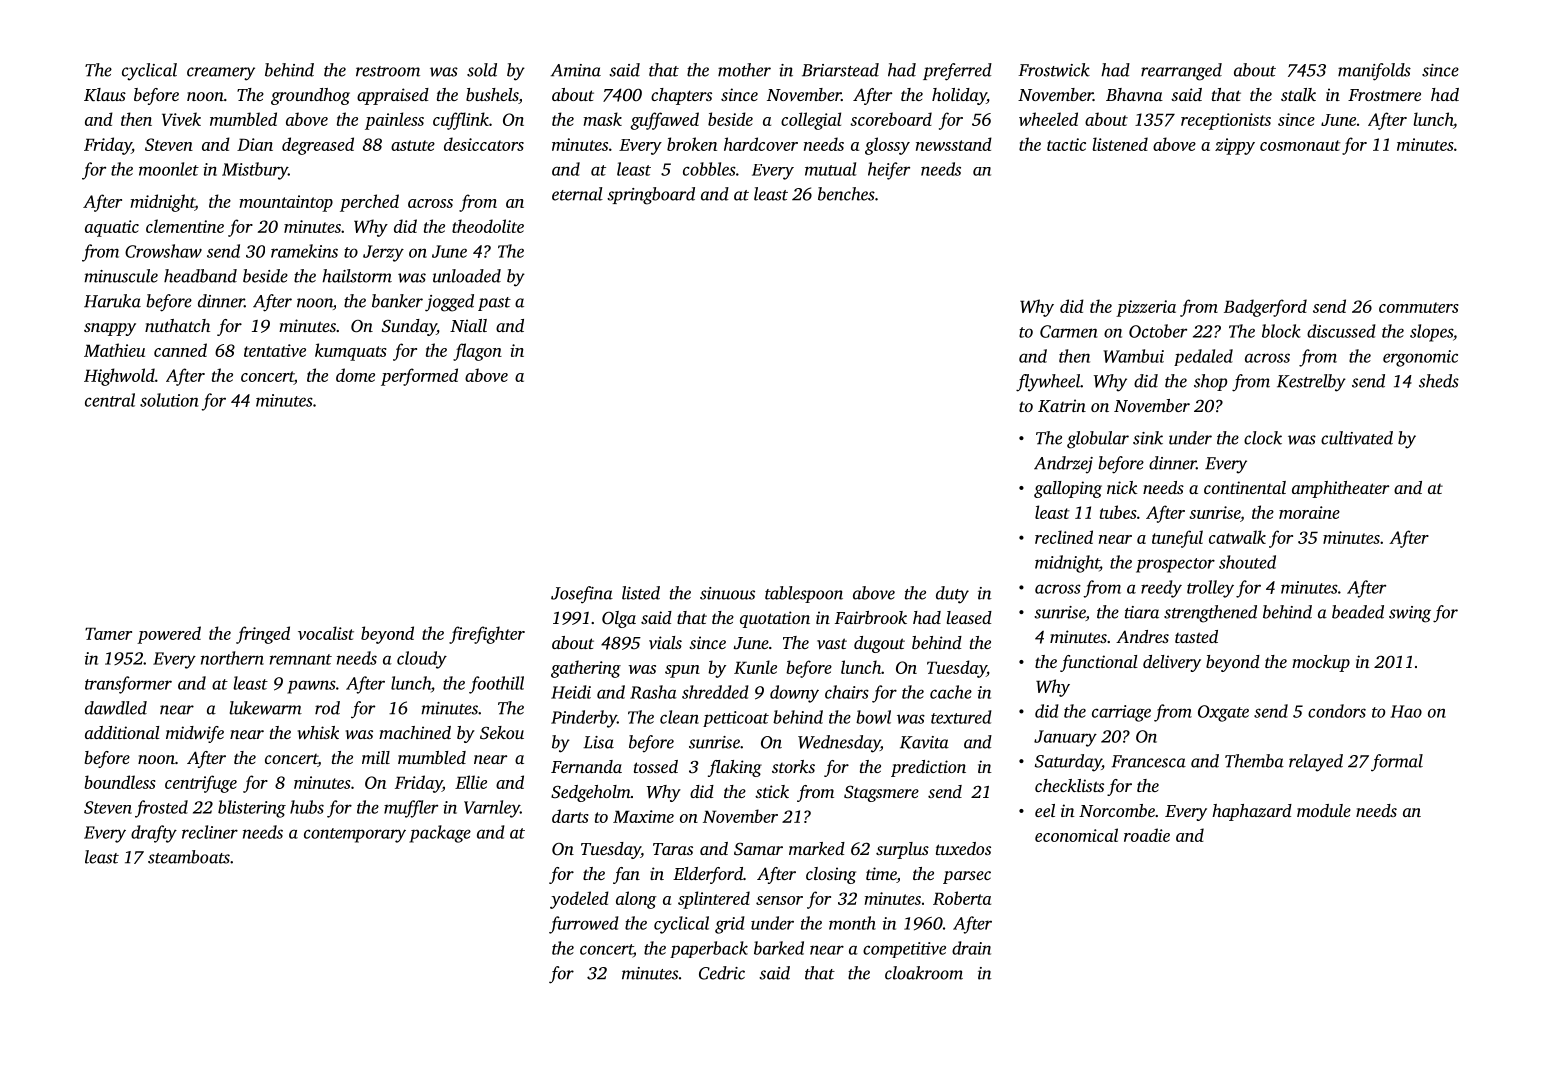 This screenshot has height=1091, width=1543. Describe the element at coordinates (1419, 307) in the screenshot. I see `commuters` at that location.
